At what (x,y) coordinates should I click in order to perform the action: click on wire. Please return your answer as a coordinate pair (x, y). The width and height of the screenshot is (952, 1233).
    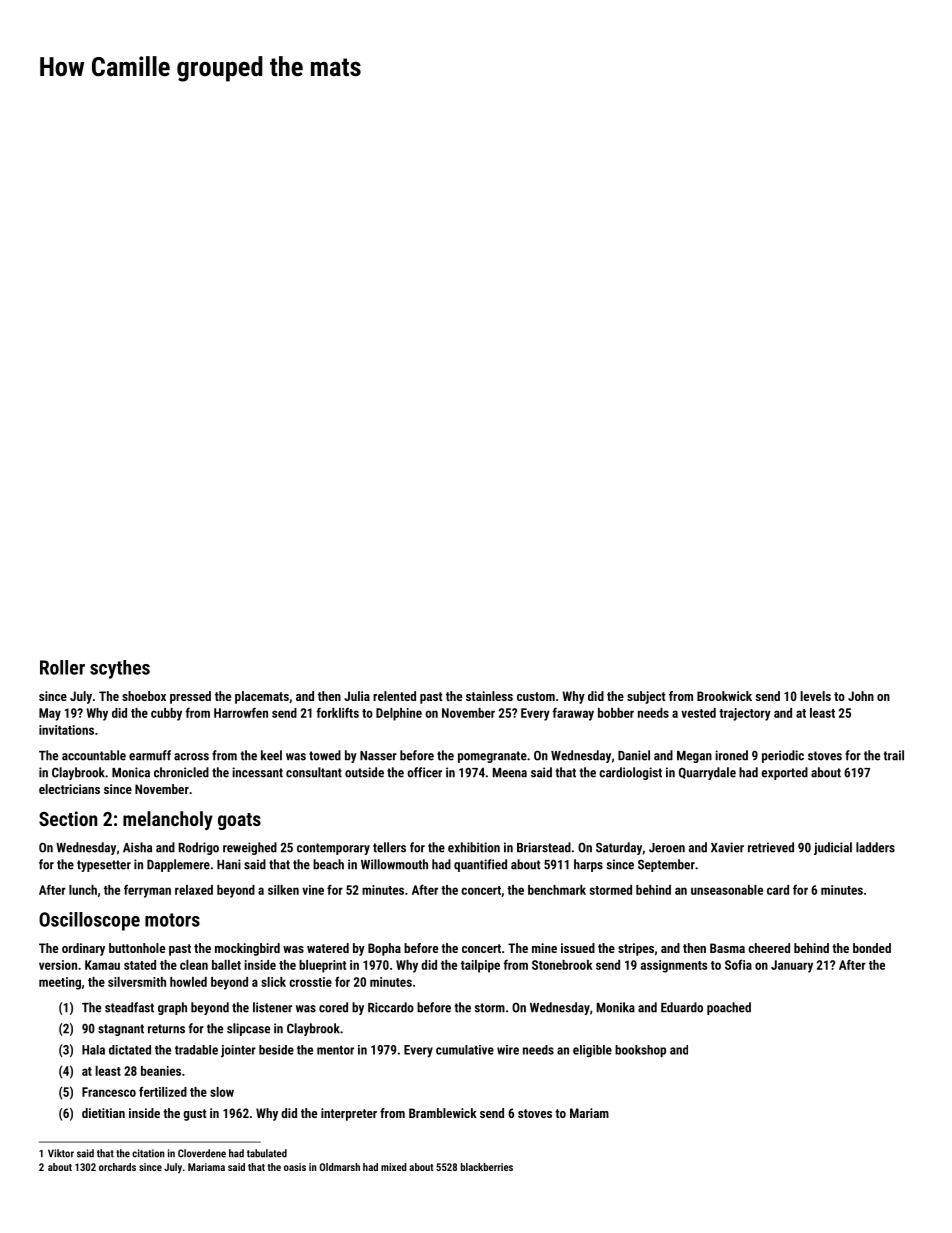
    Looking at the image, I should click on (508, 1050).
